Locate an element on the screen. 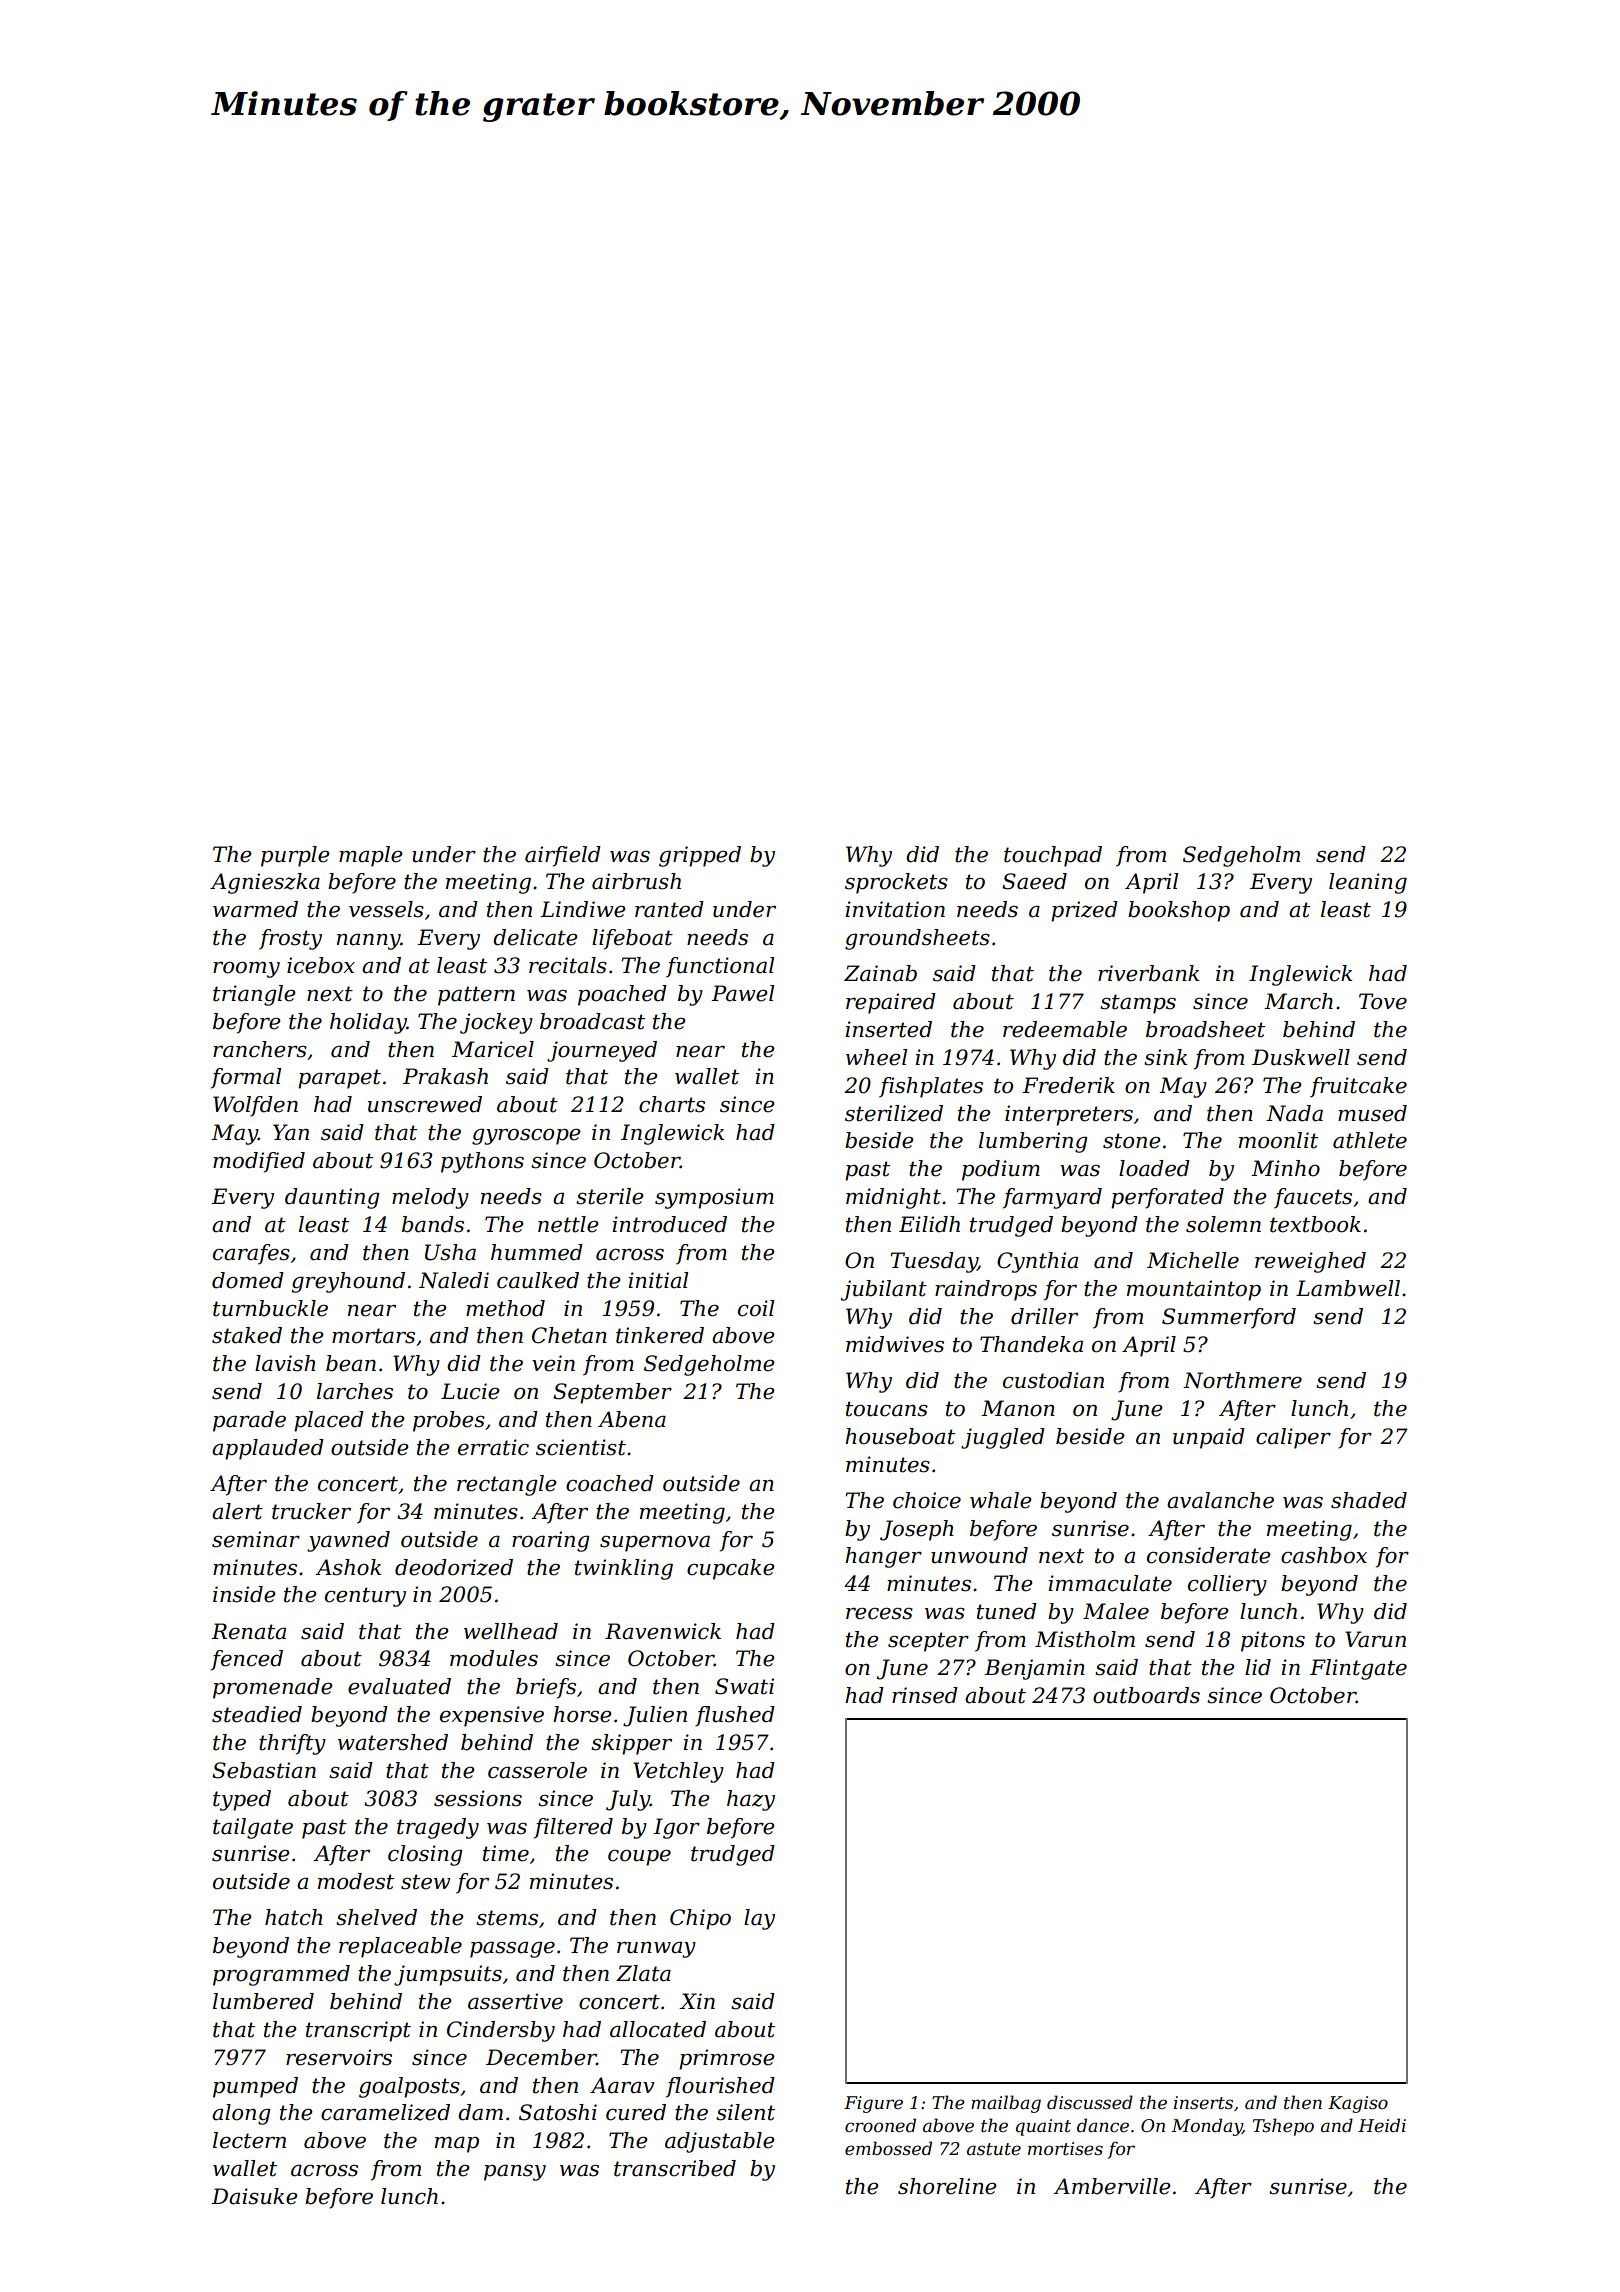 This screenshot has width=1620, height=2292. lumbered is located at coordinates (263, 2001).
